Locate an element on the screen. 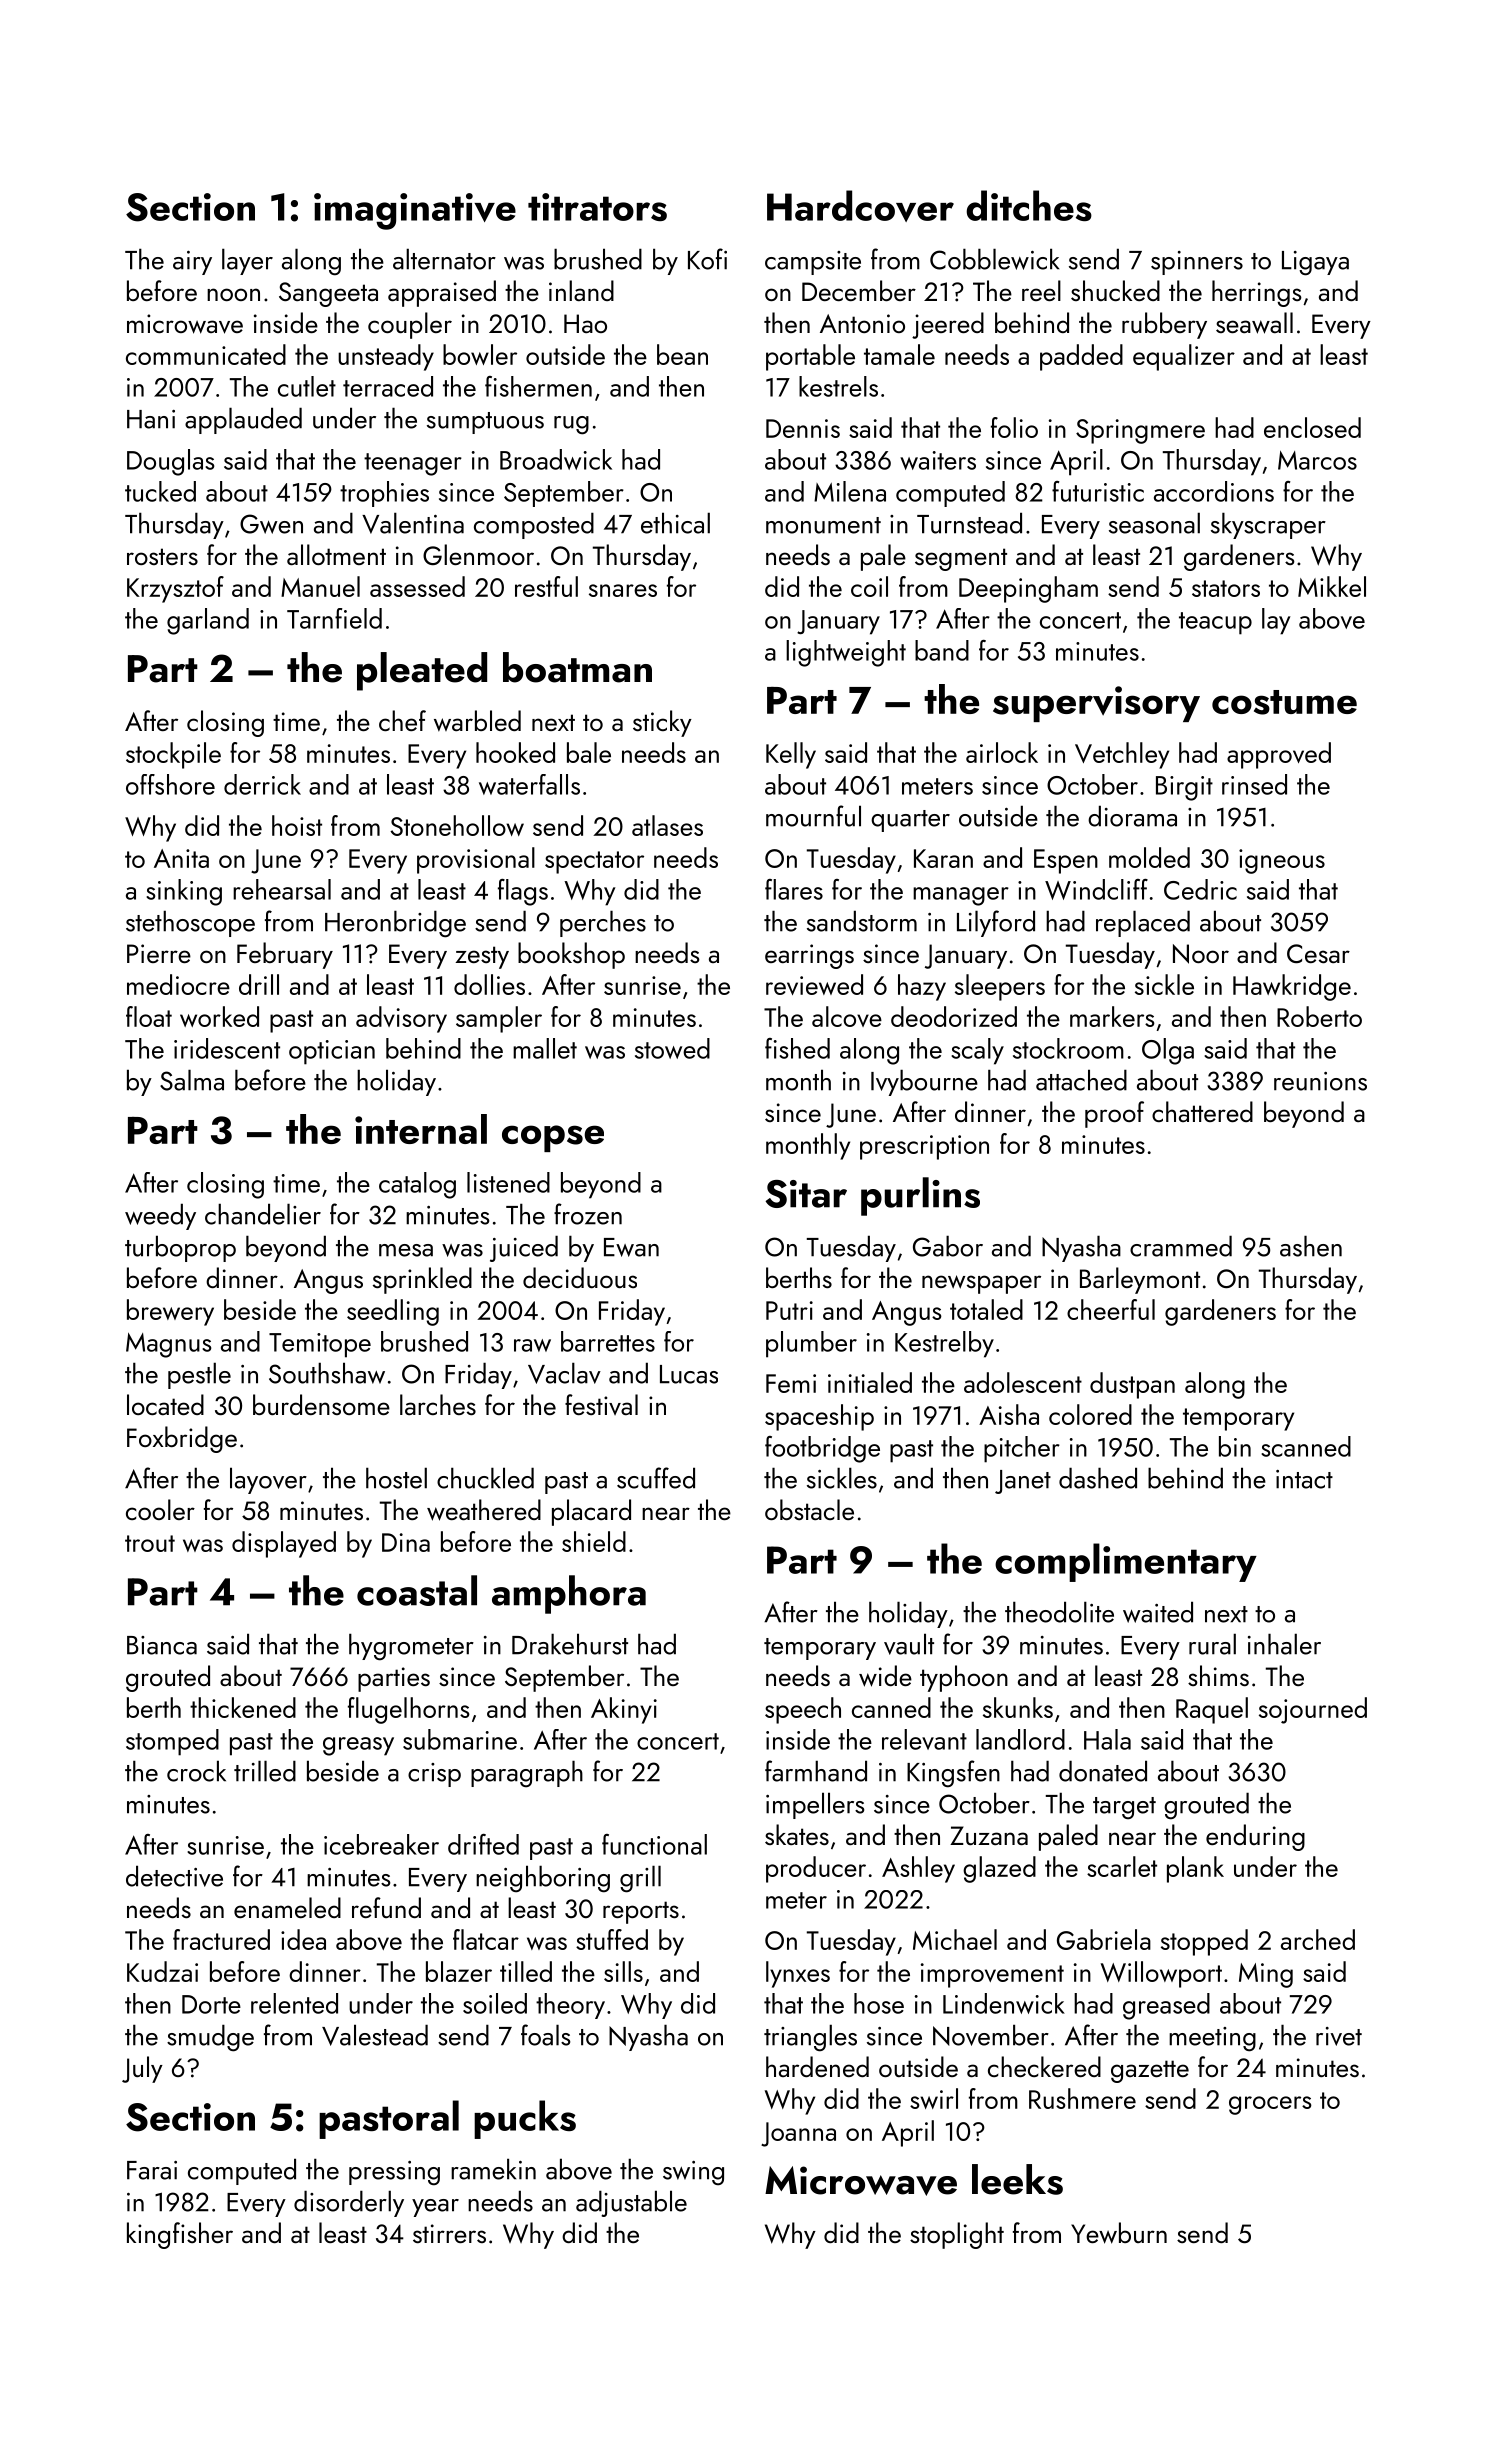 The image size is (1496, 2464). dustpan is located at coordinates (1132, 1385).
